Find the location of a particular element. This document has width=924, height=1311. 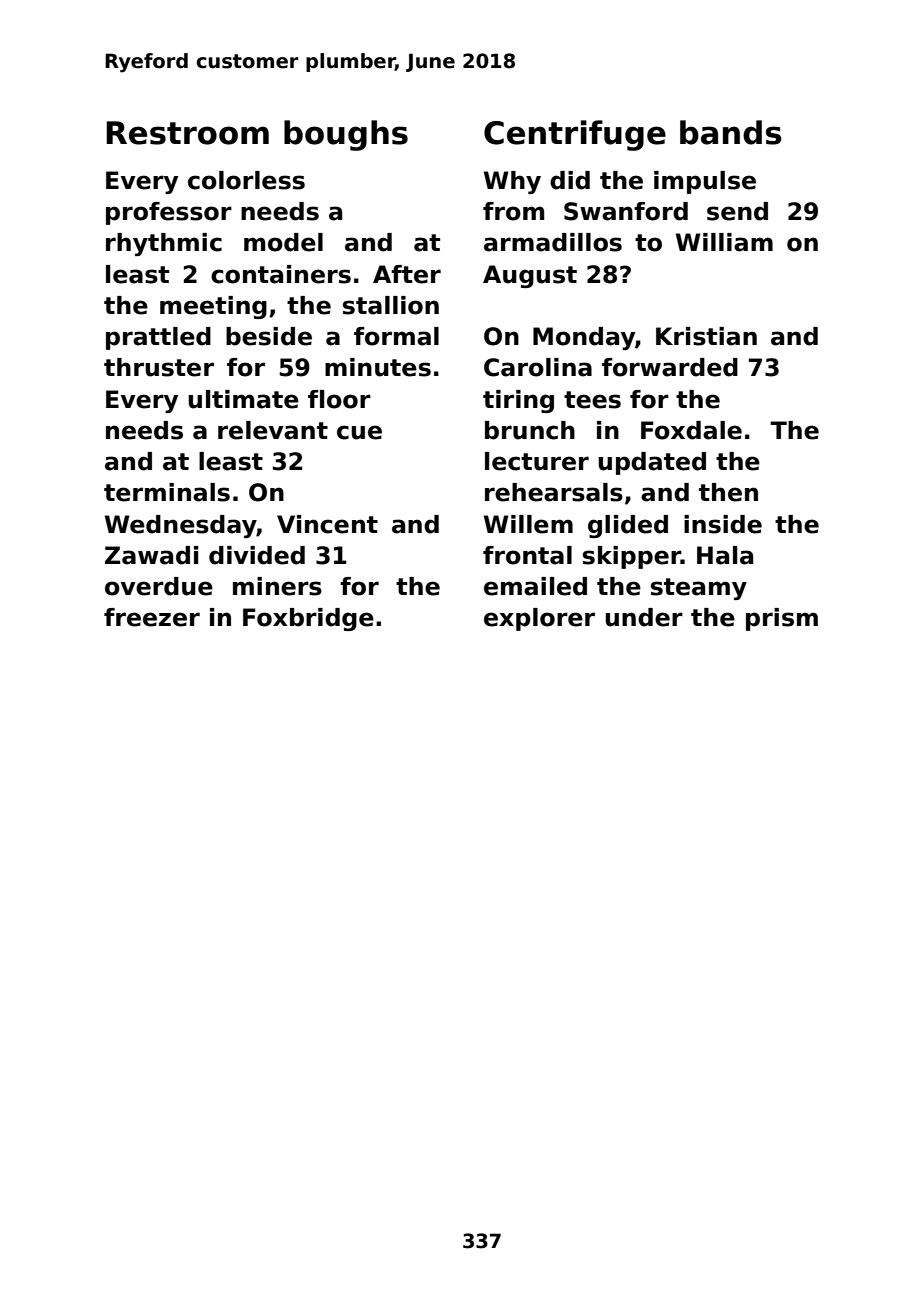

Restroom is located at coordinates (187, 133).
